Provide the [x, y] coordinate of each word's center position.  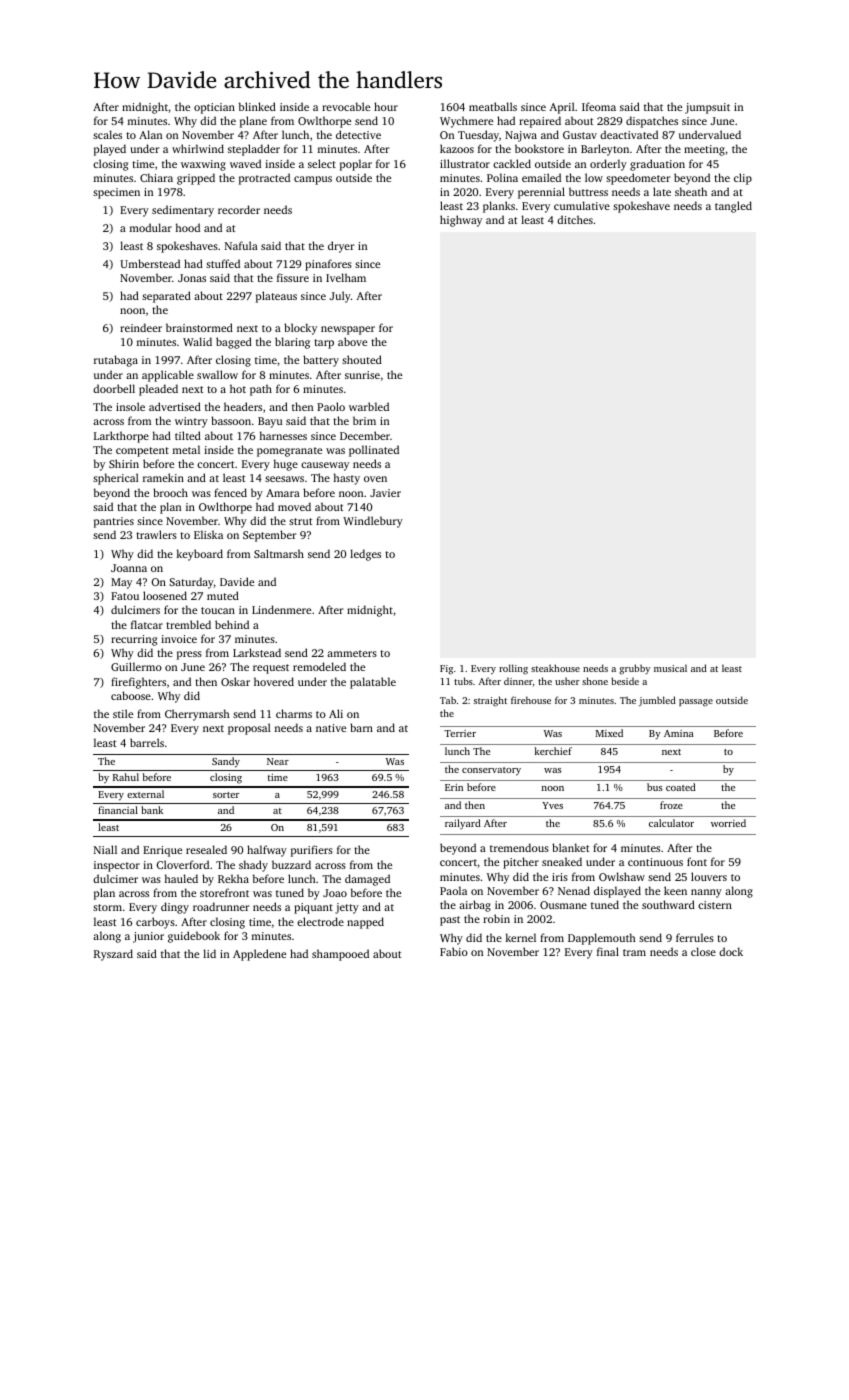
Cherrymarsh [197, 715]
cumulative [582, 205]
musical [670, 668]
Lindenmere [281, 609]
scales [107, 134]
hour [386, 106]
